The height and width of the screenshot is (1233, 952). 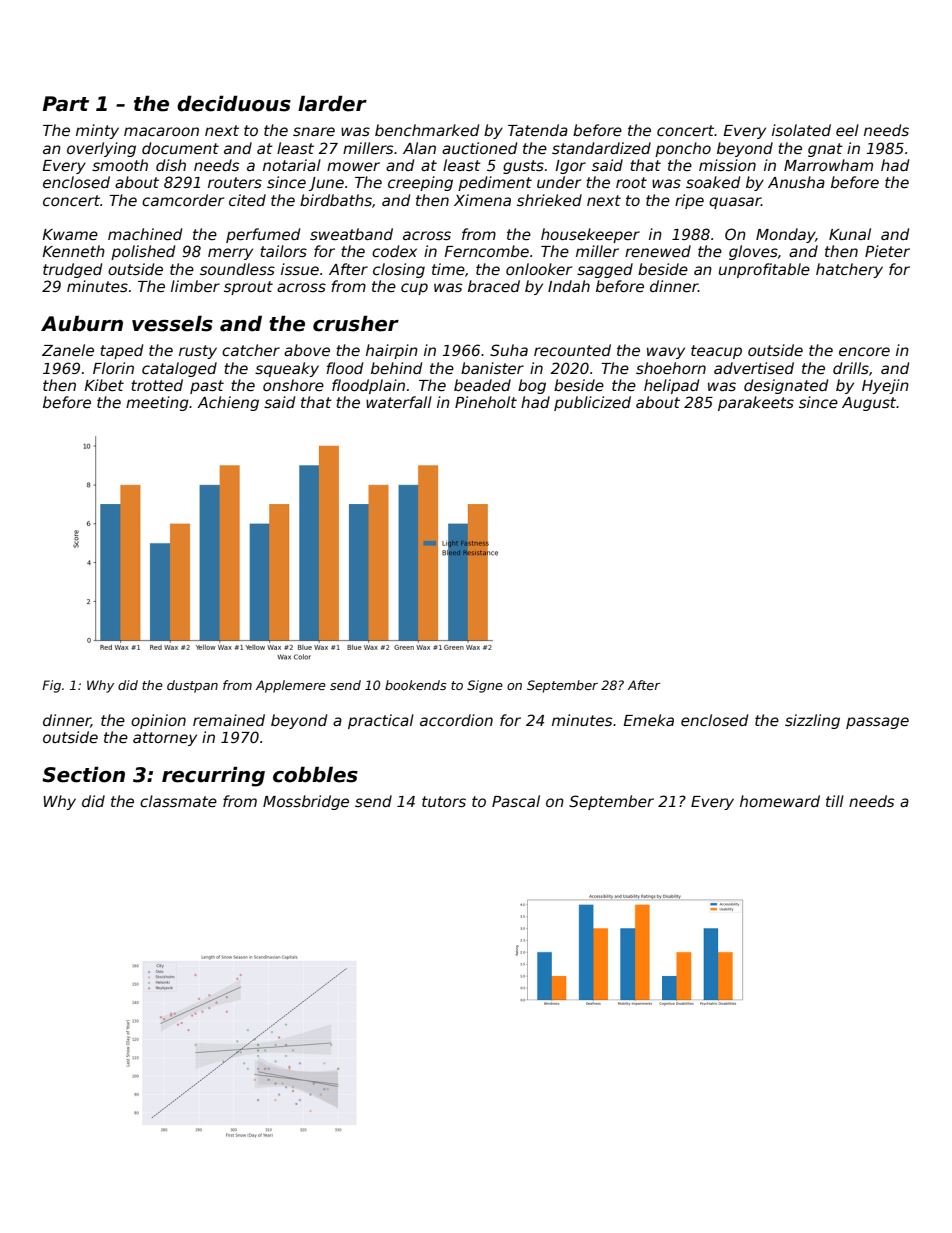 I want to click on homeward, so click(x=780, y=801).
